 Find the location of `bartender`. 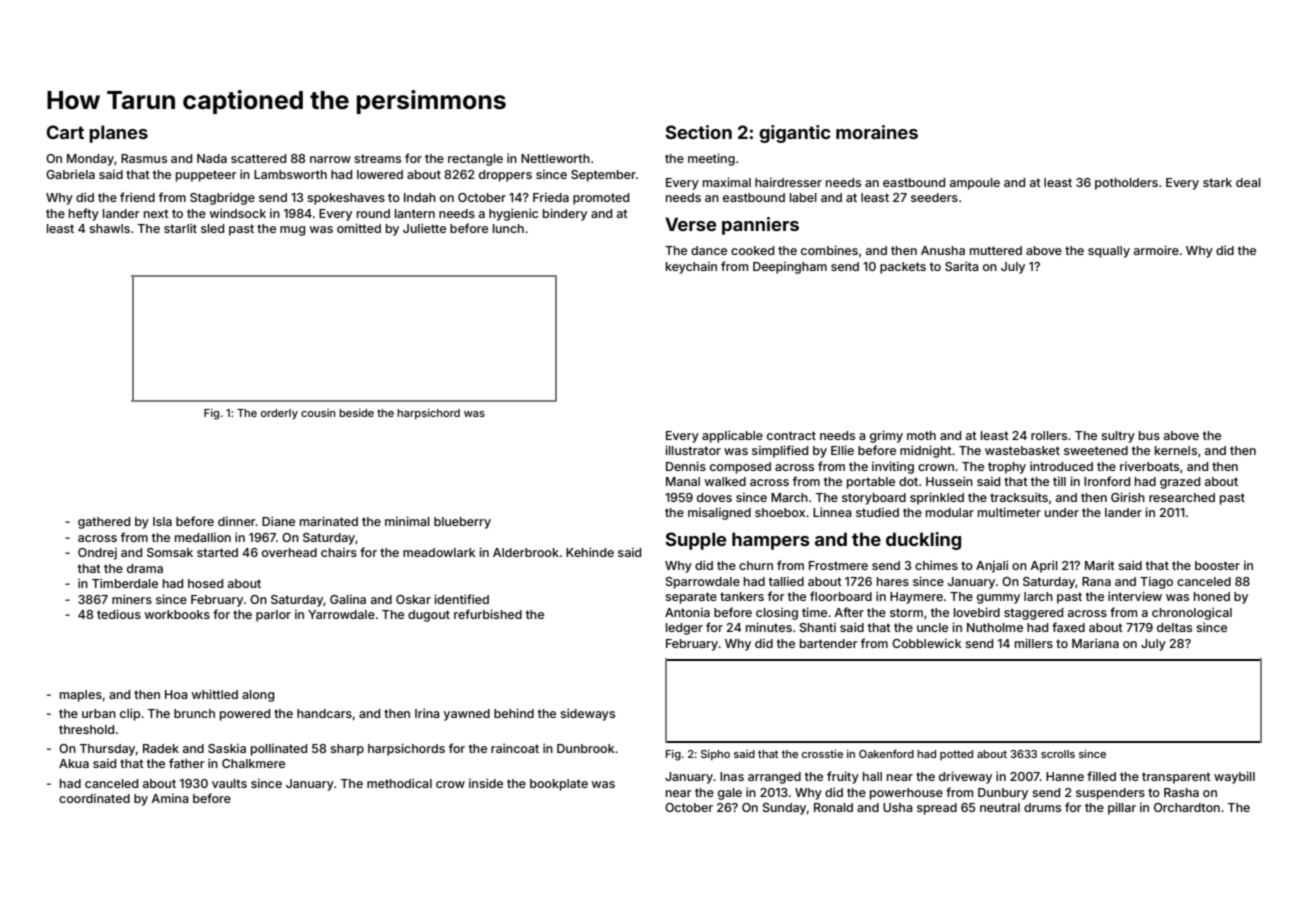

bartender is located at coordinates (829, 643).
